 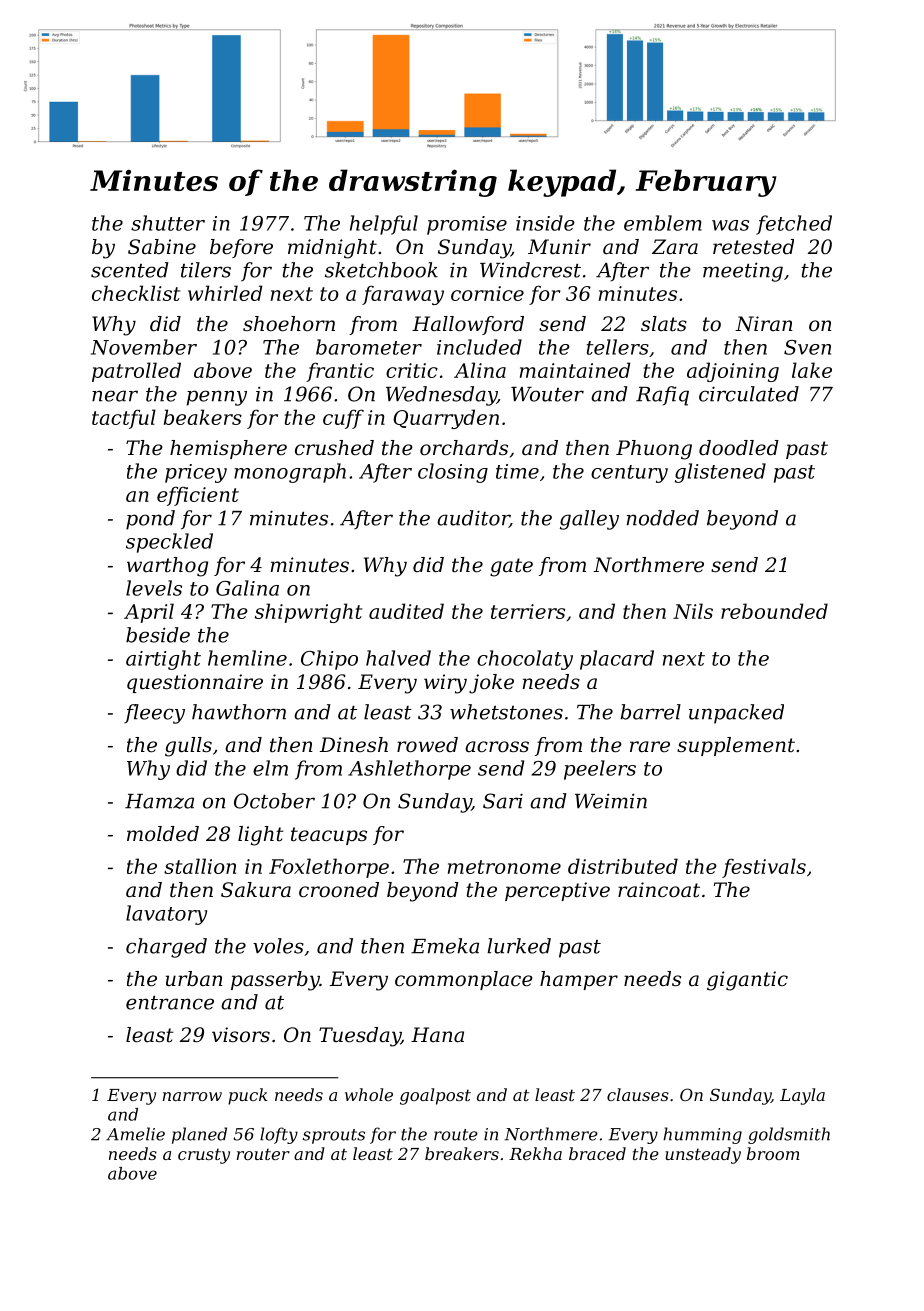 I want to click on Nils, so click(x=693, y=611).
